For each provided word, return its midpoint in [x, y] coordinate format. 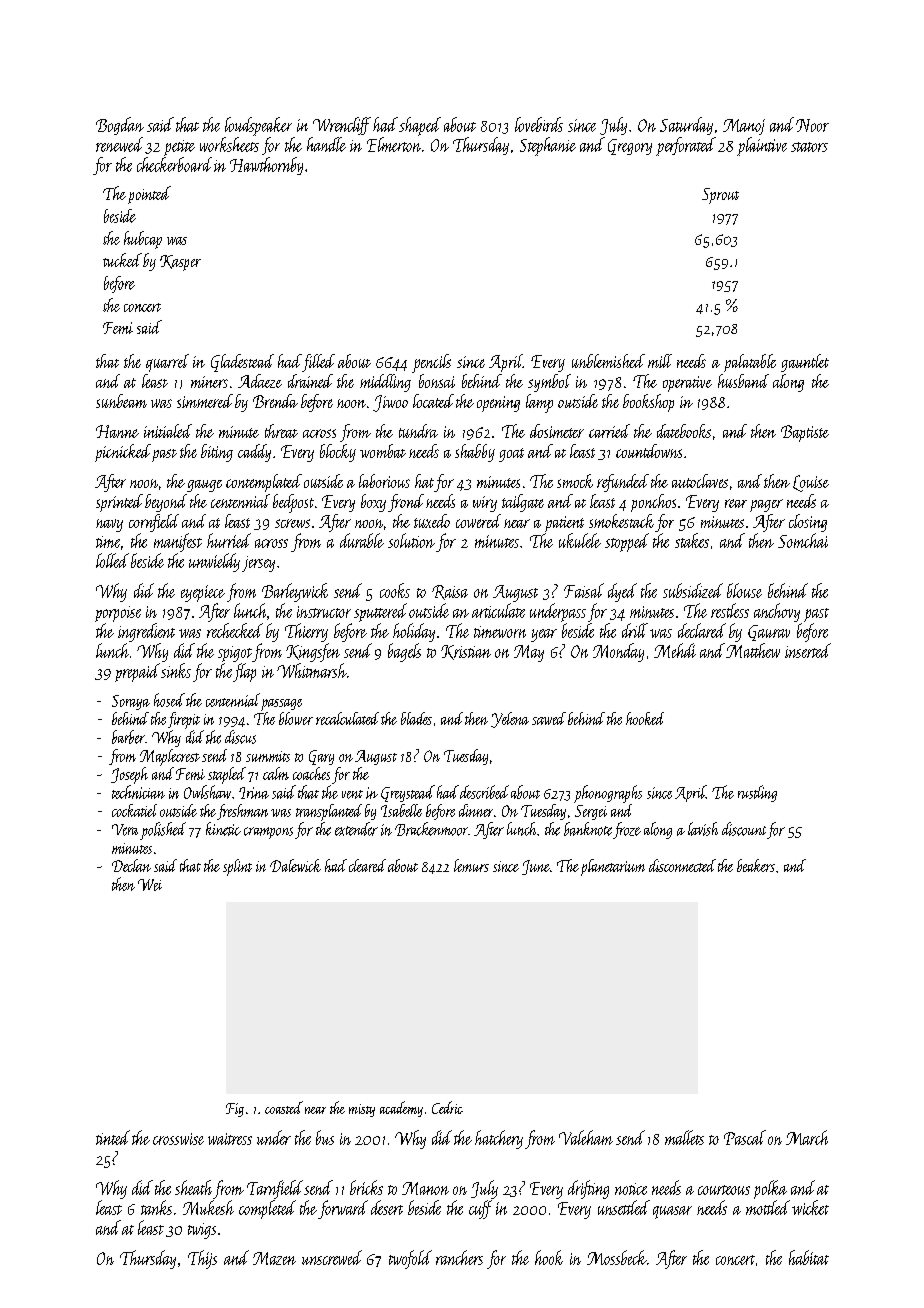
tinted [113, 1137]
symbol [549, 383]
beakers [756, 865]
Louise [811, 483]
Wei [150, 885]
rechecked [235, 630]
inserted [808, 650]
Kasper [180, 263]
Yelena [510, 720]
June [536, 867]
